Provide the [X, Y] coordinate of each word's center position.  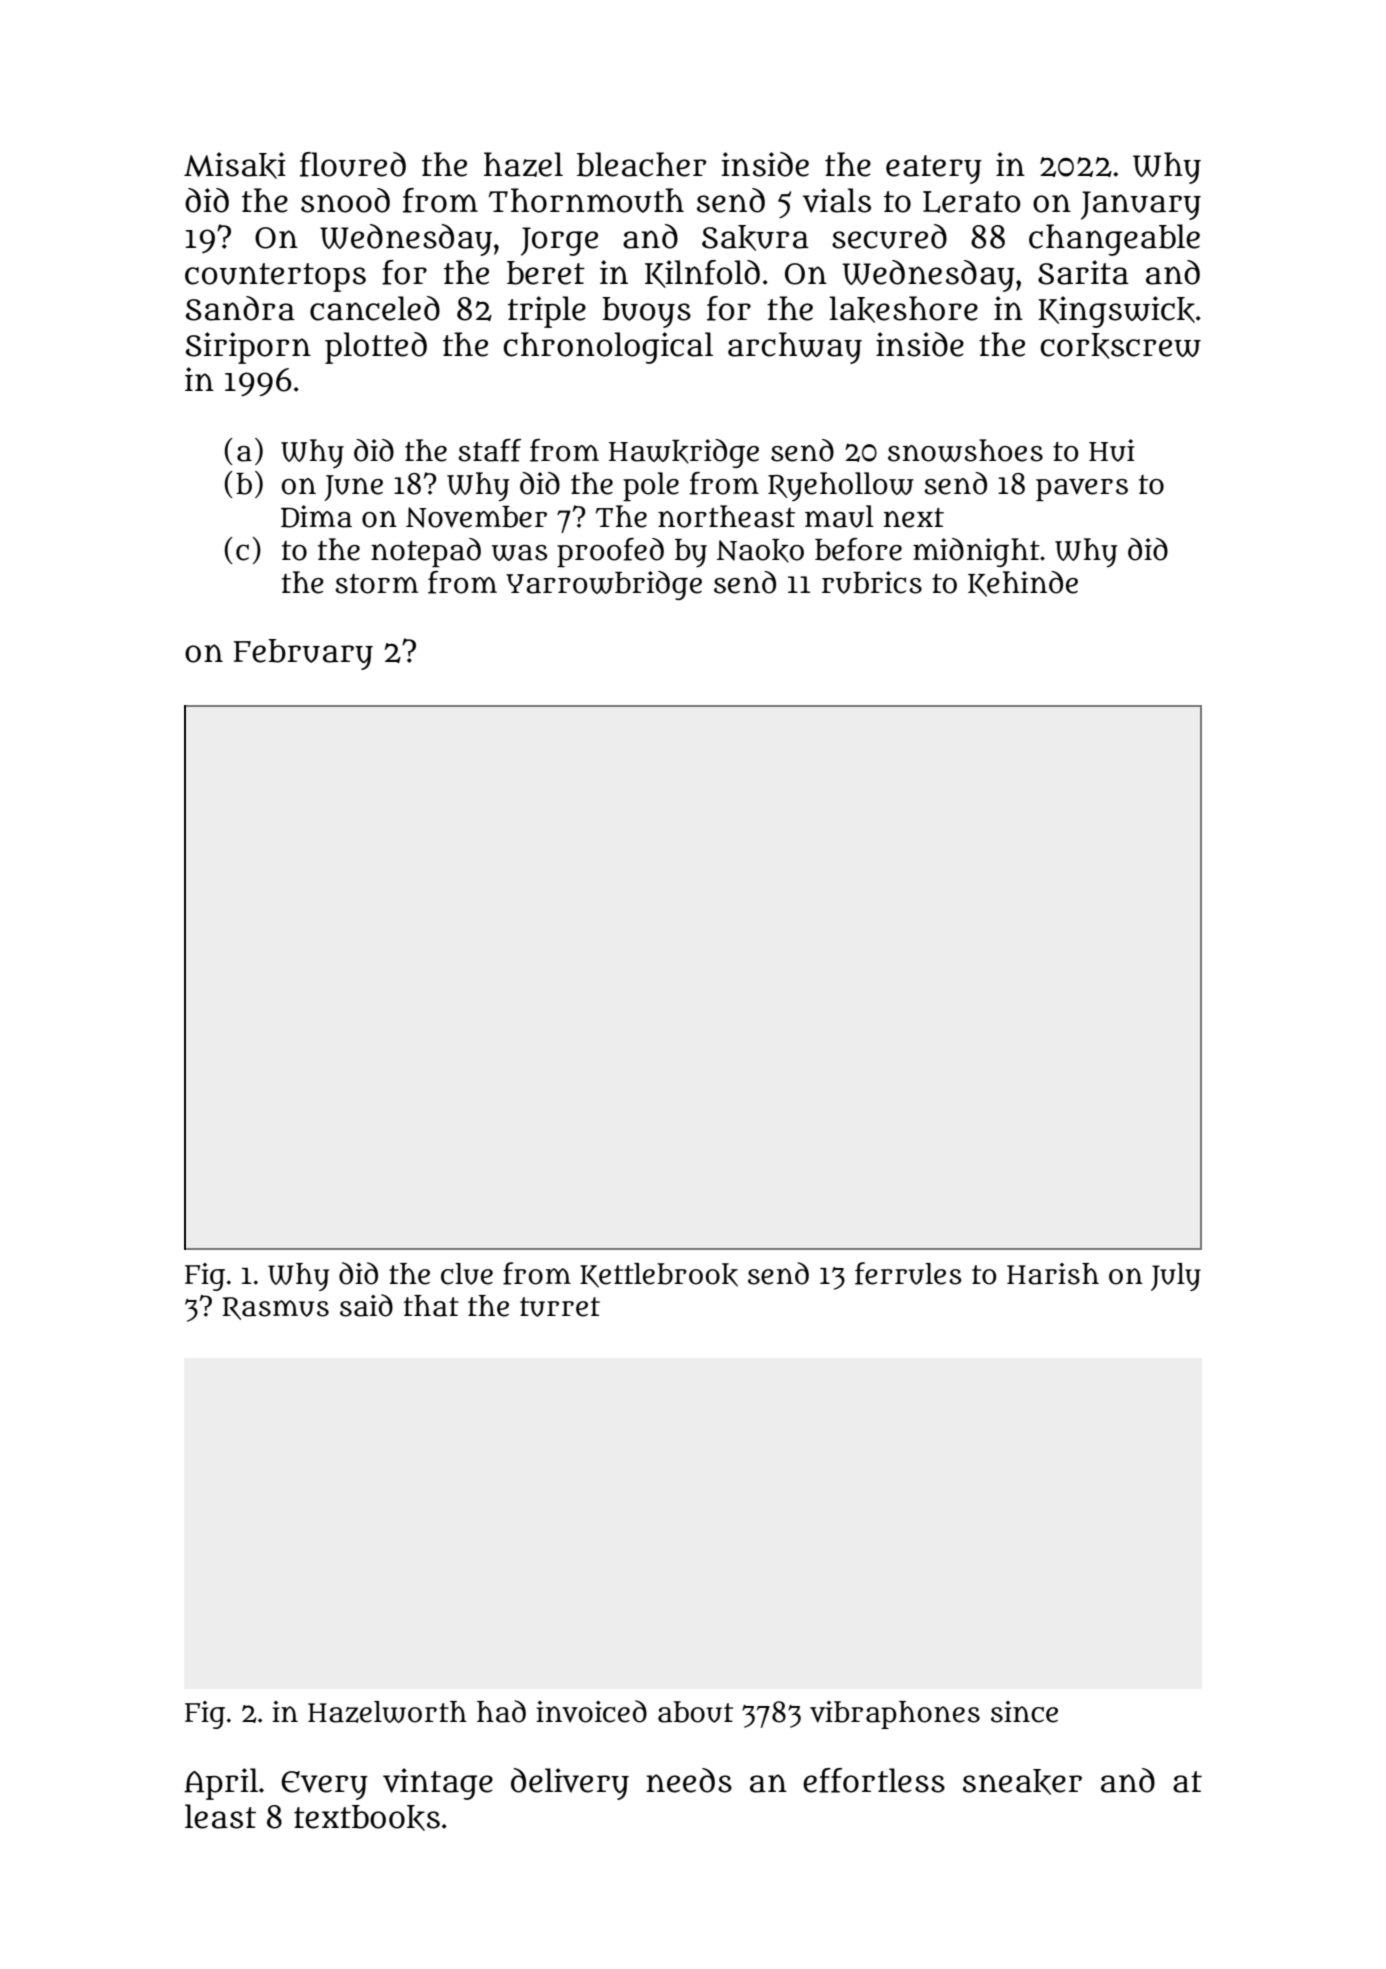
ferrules [908, 1273]
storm [376, 584]
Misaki [235, 165]
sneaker [1022, 1782]
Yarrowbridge [604, 585]
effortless [874, 1780]
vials [837, 200]
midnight [976, 552]
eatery [934, 169]
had [501, 1711]
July [1176, 1277]
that [431, 1306]
